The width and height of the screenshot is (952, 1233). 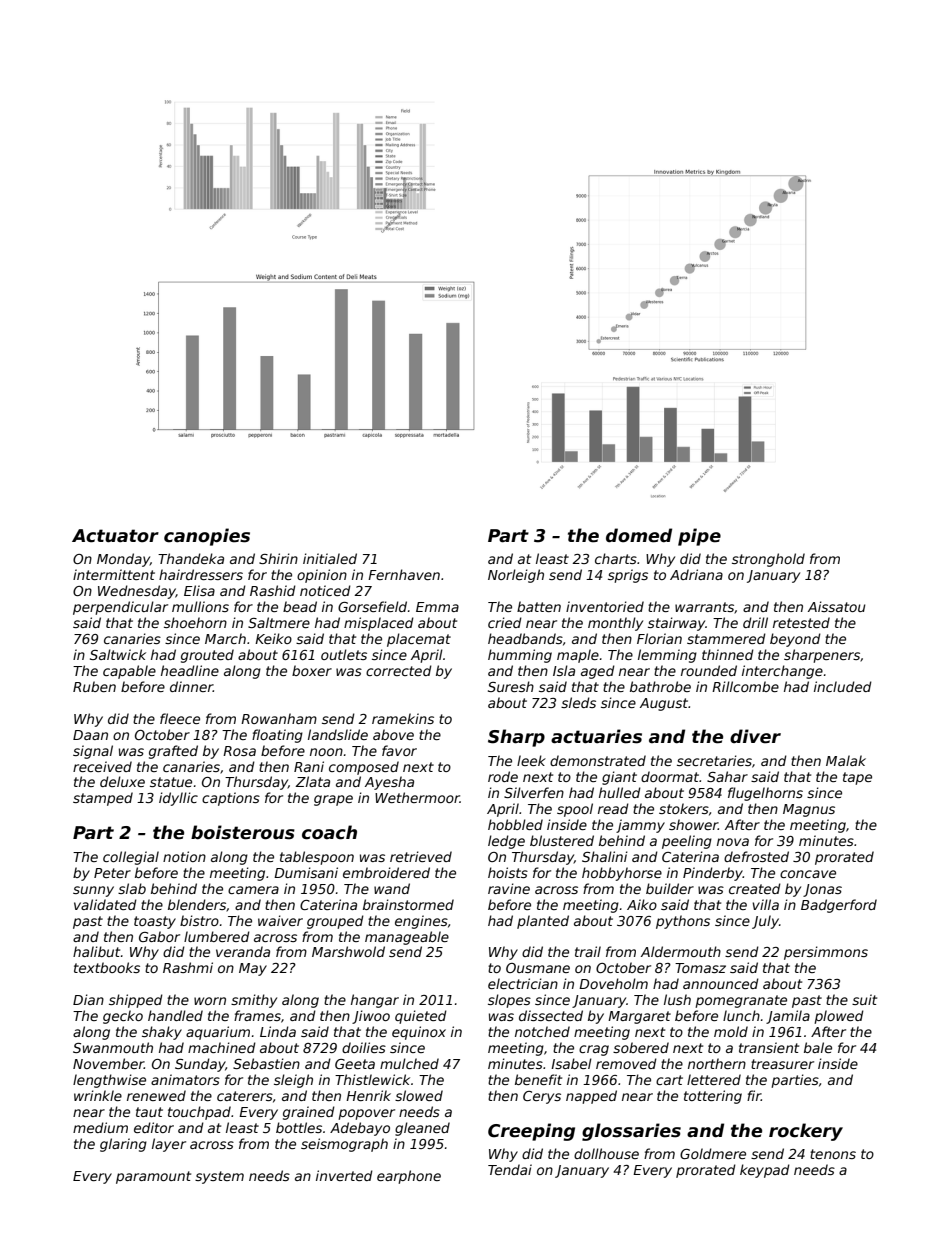 I want to click on interchange, so click(x=782, y=672).
